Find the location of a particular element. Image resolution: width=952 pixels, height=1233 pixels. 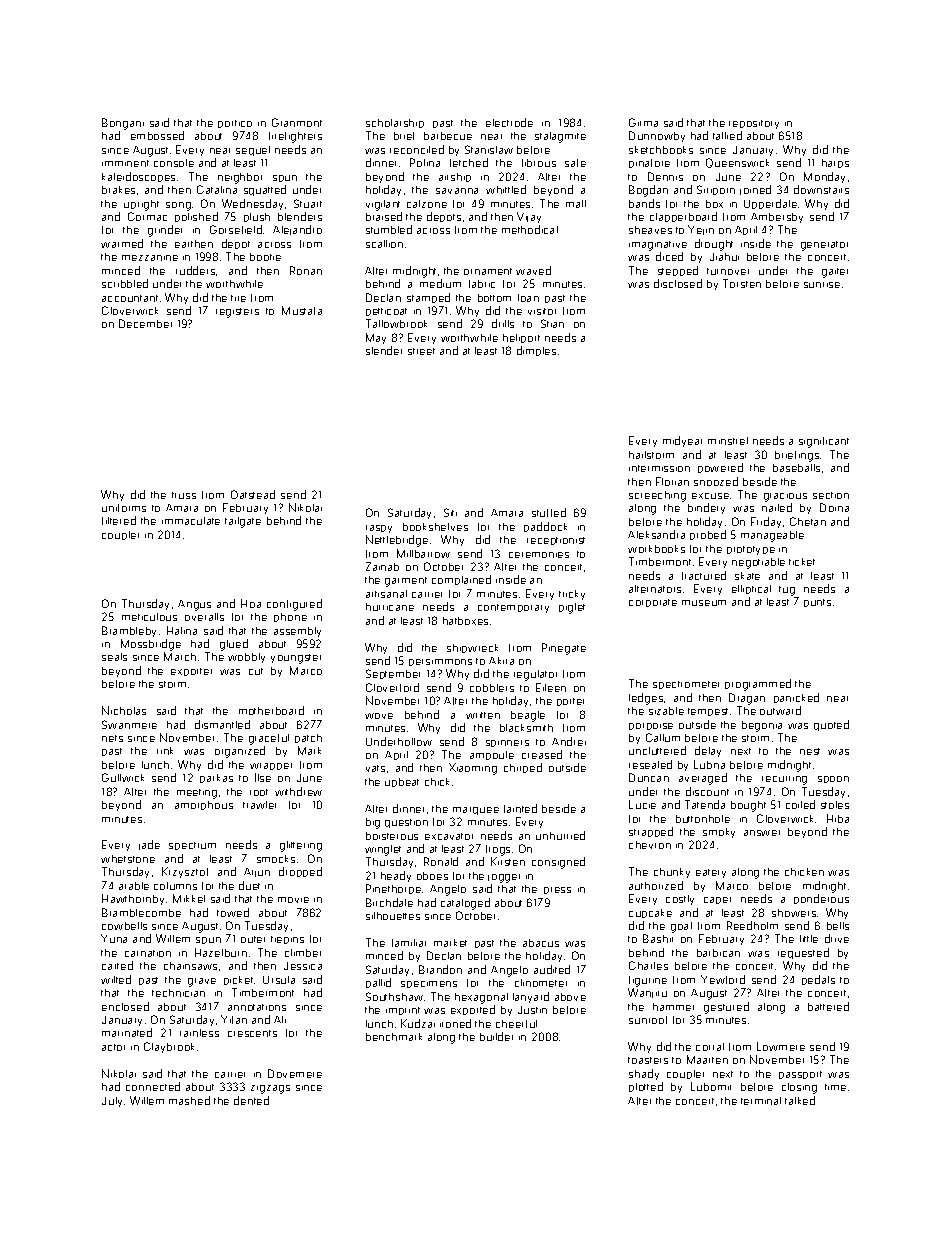

Ursula is located at coordinates (279, 980).
